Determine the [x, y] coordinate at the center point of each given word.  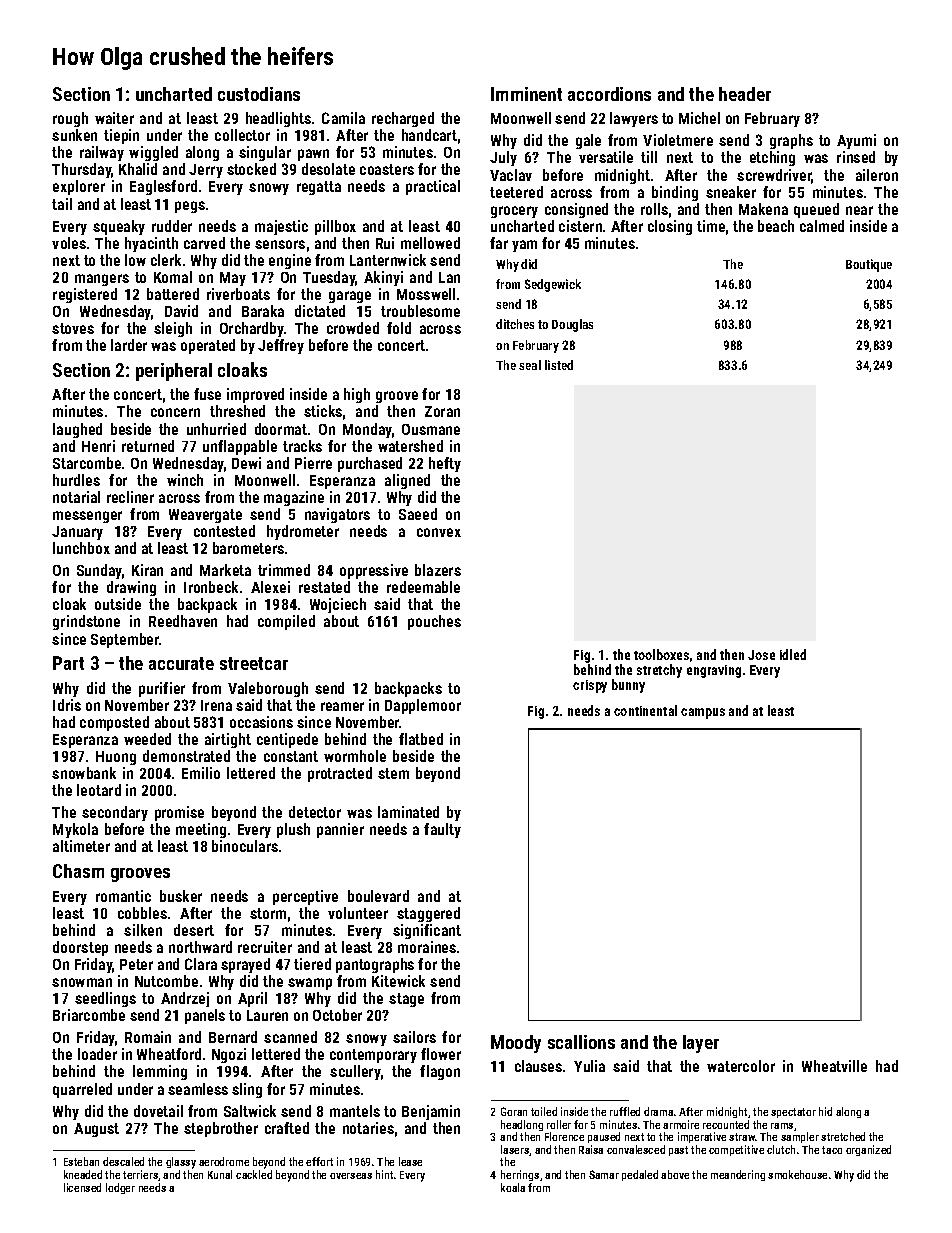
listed [559, 365]
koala [513, 1187]
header [745, 94]
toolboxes [661, 654]
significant [427, 931]
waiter [114, 118]
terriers [140, 1174]
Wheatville [834, 1066]
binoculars [245, 846]
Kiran [147, 570]
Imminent [526, 94]
